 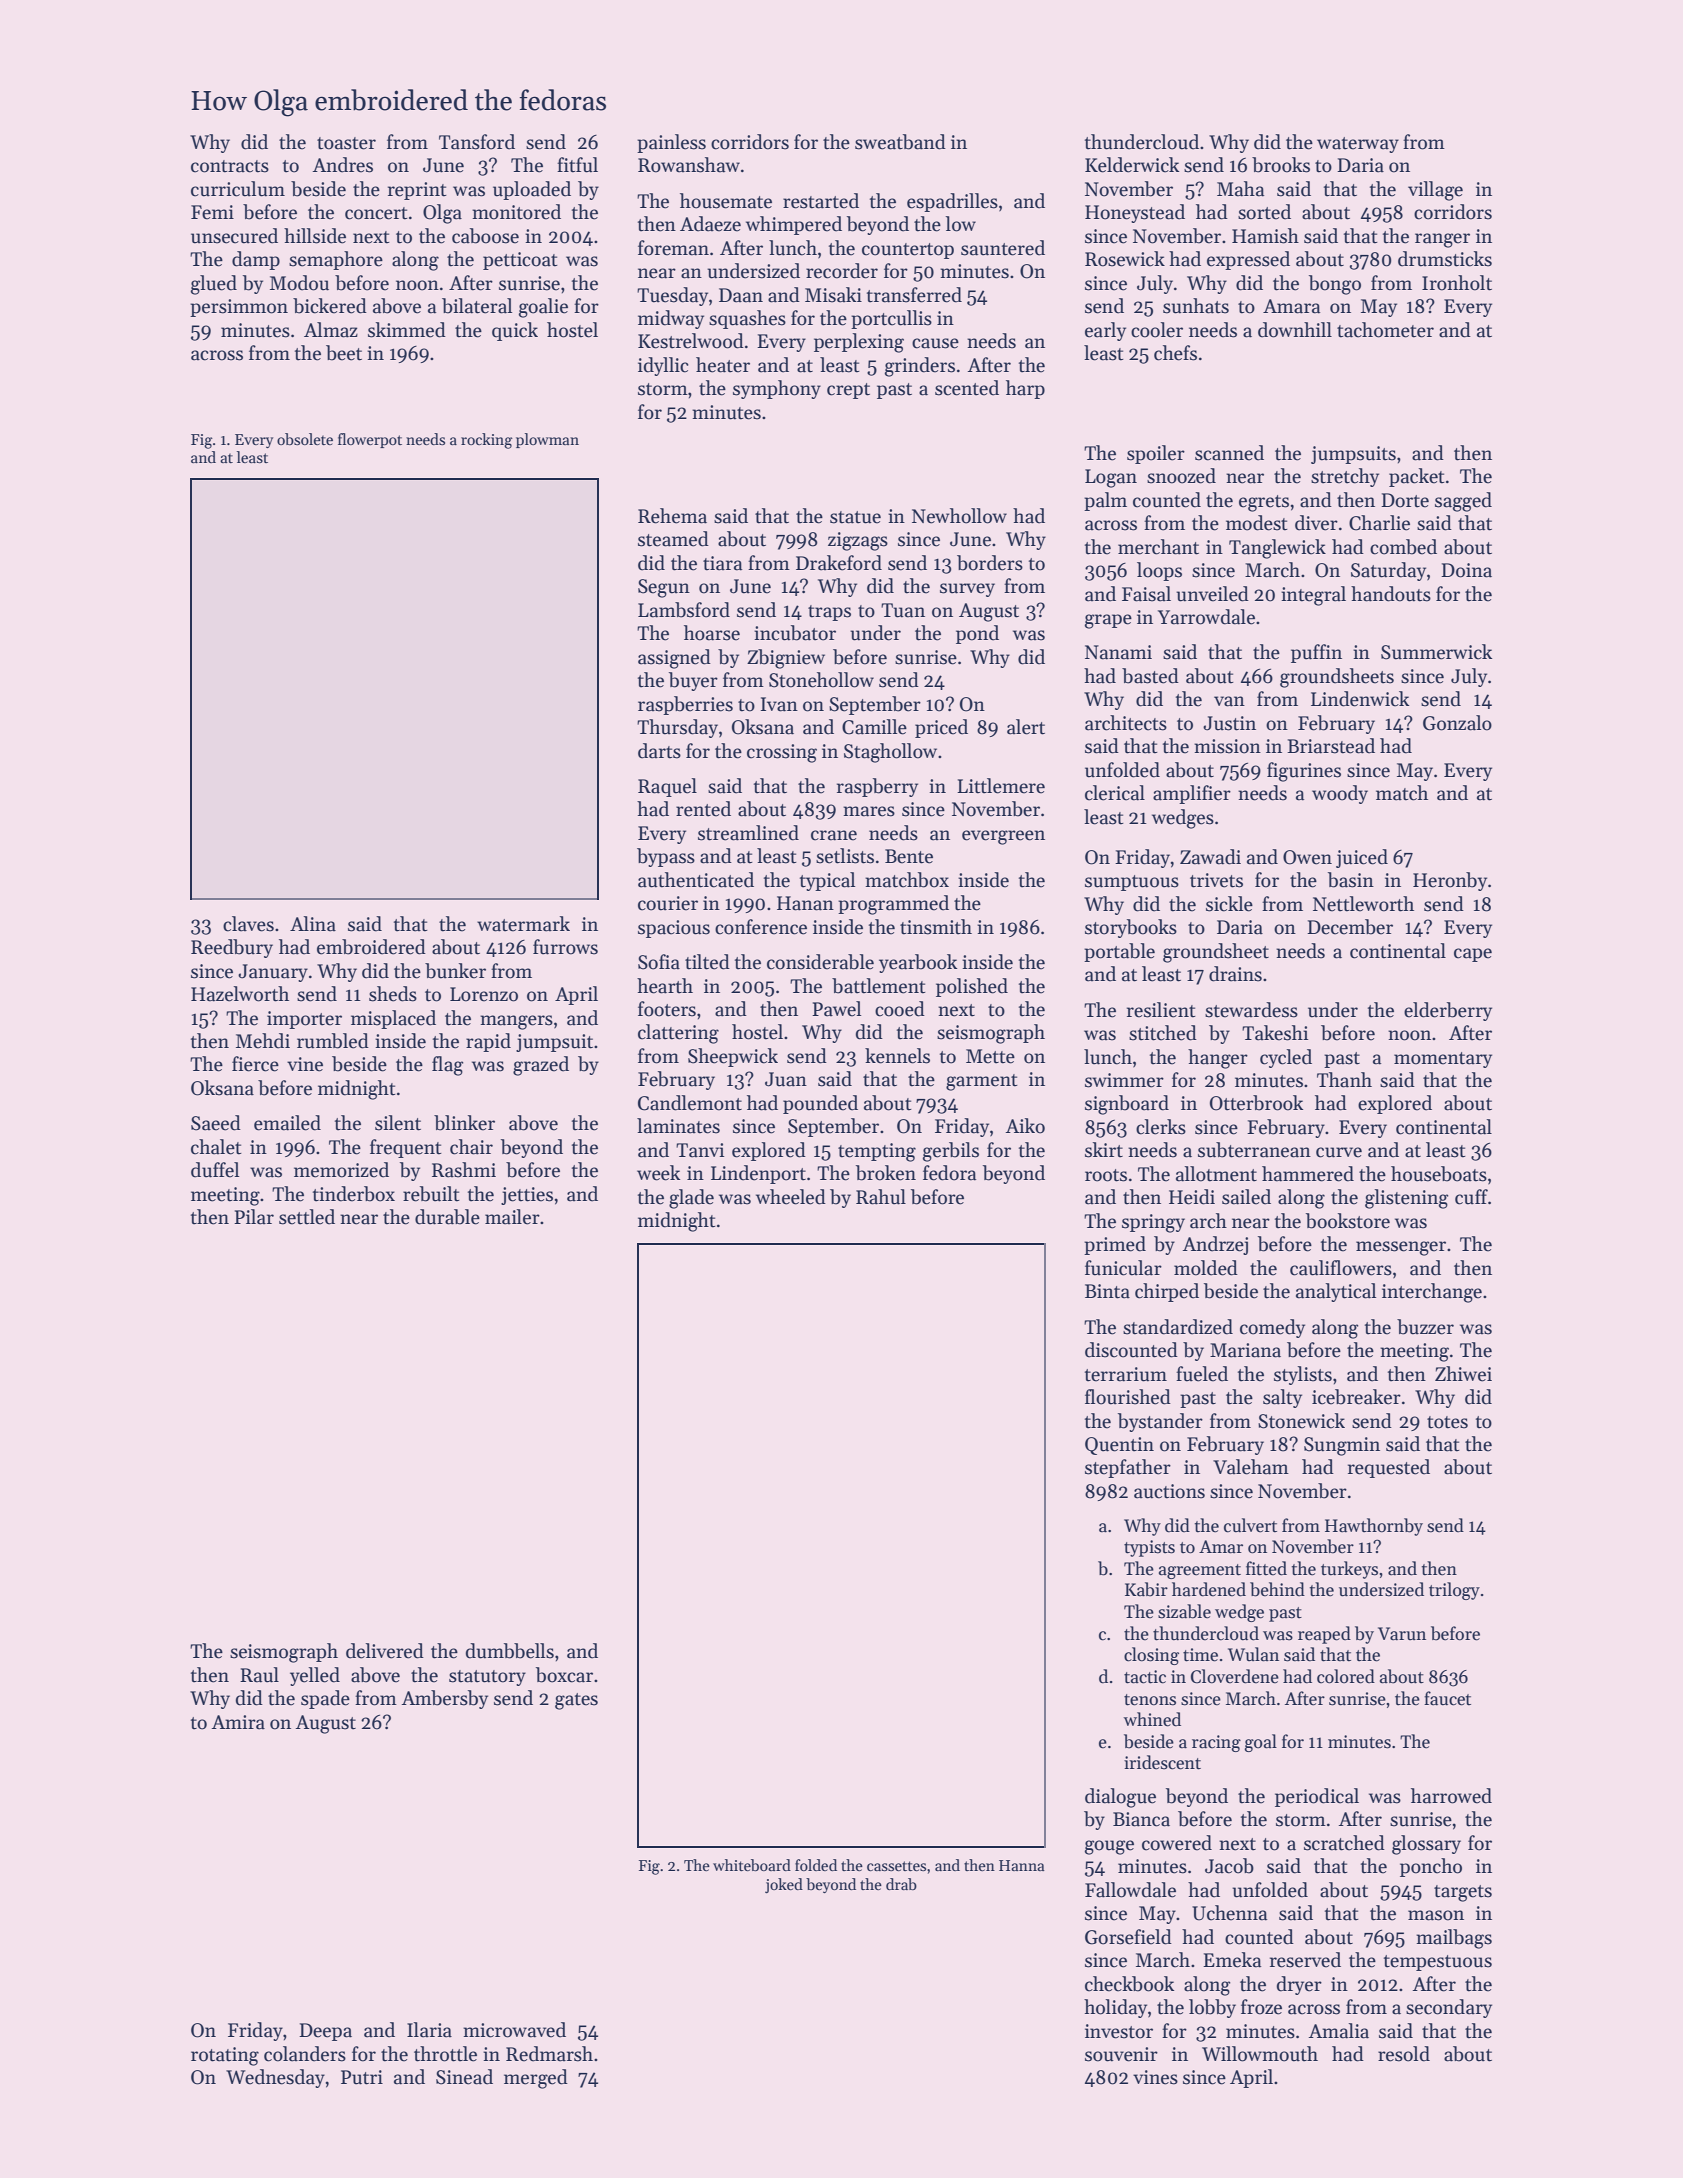 I want to click on waterway, so click(x=1358, y=145).
